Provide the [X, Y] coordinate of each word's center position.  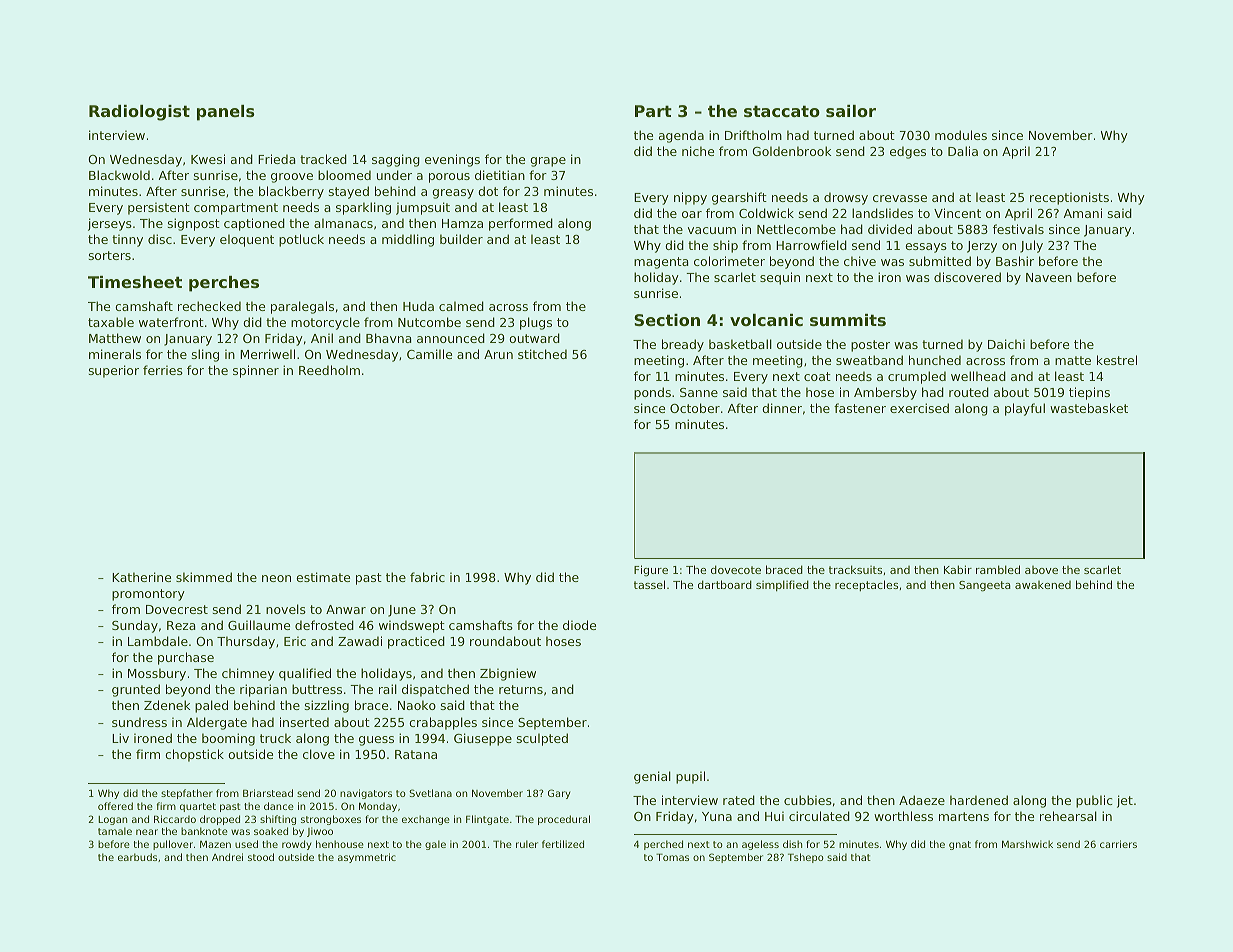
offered [115, 806]
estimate [323, 577]
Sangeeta [985, 586]
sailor [851, 111]
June [402, 611]
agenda [681, 136]
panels [226, 113]
